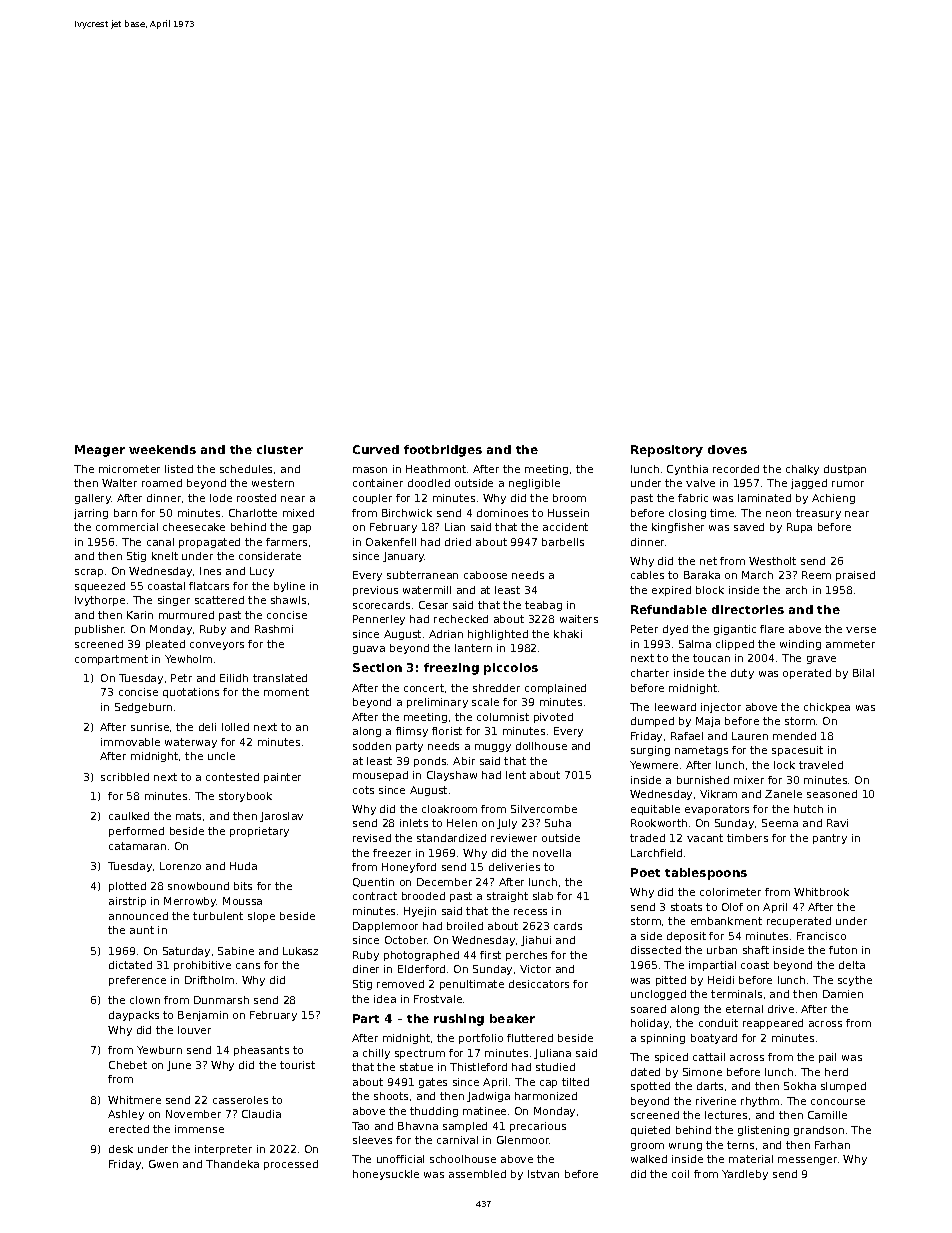  What do you see at coordinates (100, 587) in the document?
I see `squeezed` at bounding box center [100, 587].
